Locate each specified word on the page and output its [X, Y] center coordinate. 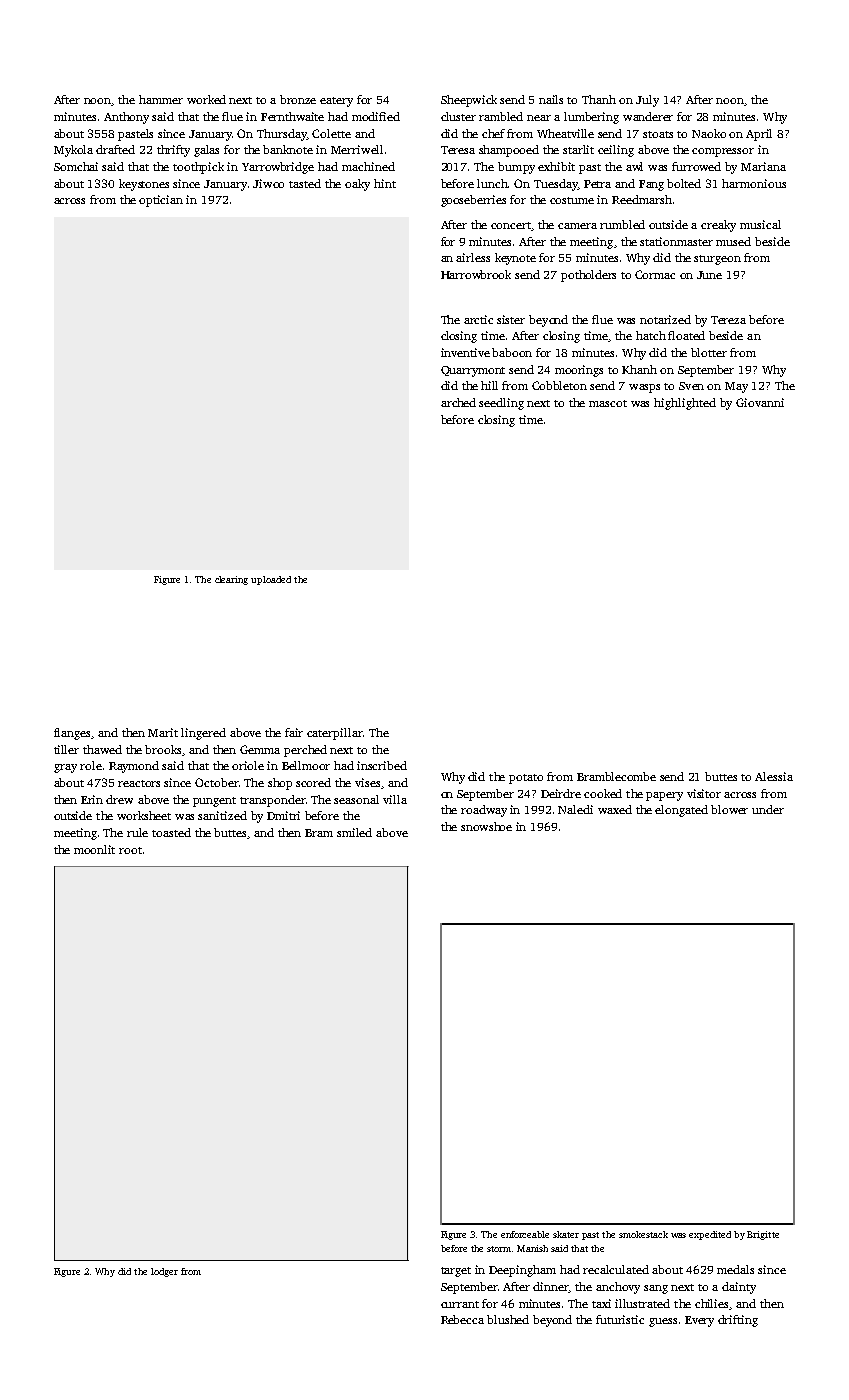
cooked [603, 793]
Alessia [774, 776]
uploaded [271, 580]
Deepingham [522, 1271]
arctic [478, 319]
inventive [465, 352]
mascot [608, 403]
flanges [73, 734]
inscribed [382, 765]
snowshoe [486, 826]
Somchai [76, 166]
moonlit [94, 849]
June [709, 275]
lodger [164, 1272]
